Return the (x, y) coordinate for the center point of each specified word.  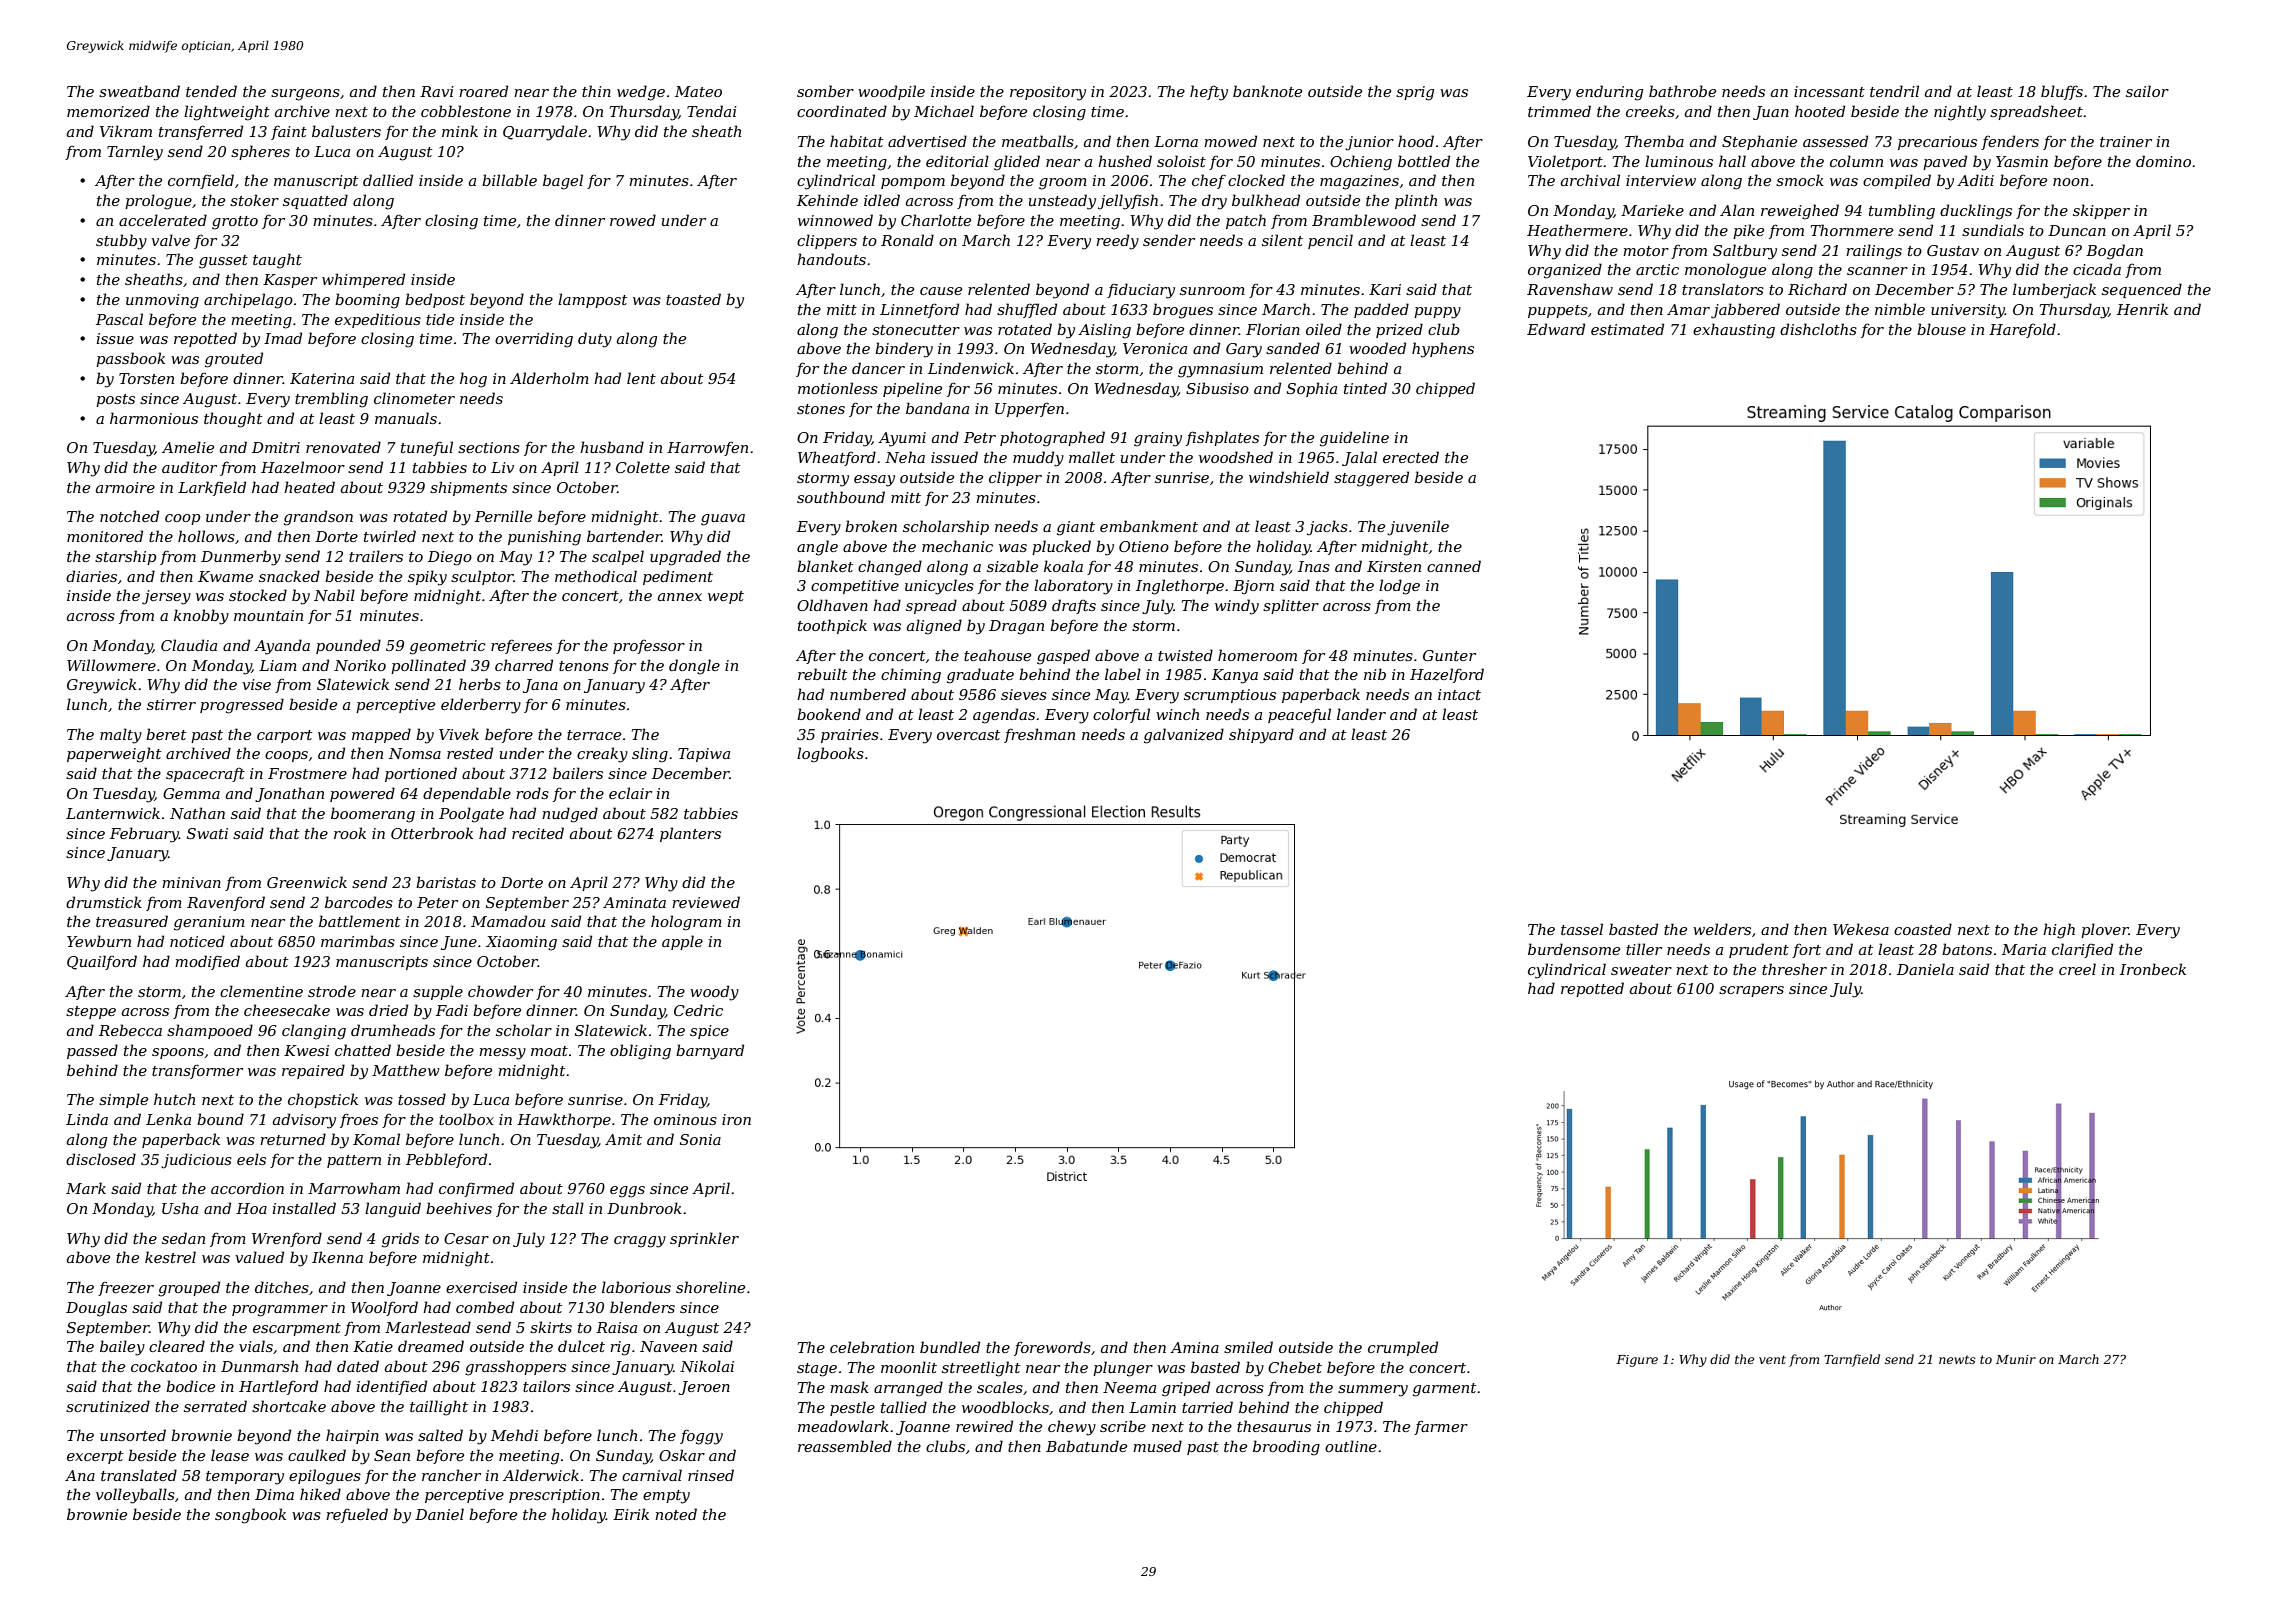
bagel (563, 182)
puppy (1437, 313)
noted (676, 1514)
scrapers (1751, 991)
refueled (357, 1515)
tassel (1582, 929)
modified (207, 962)
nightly (1960, 113)
